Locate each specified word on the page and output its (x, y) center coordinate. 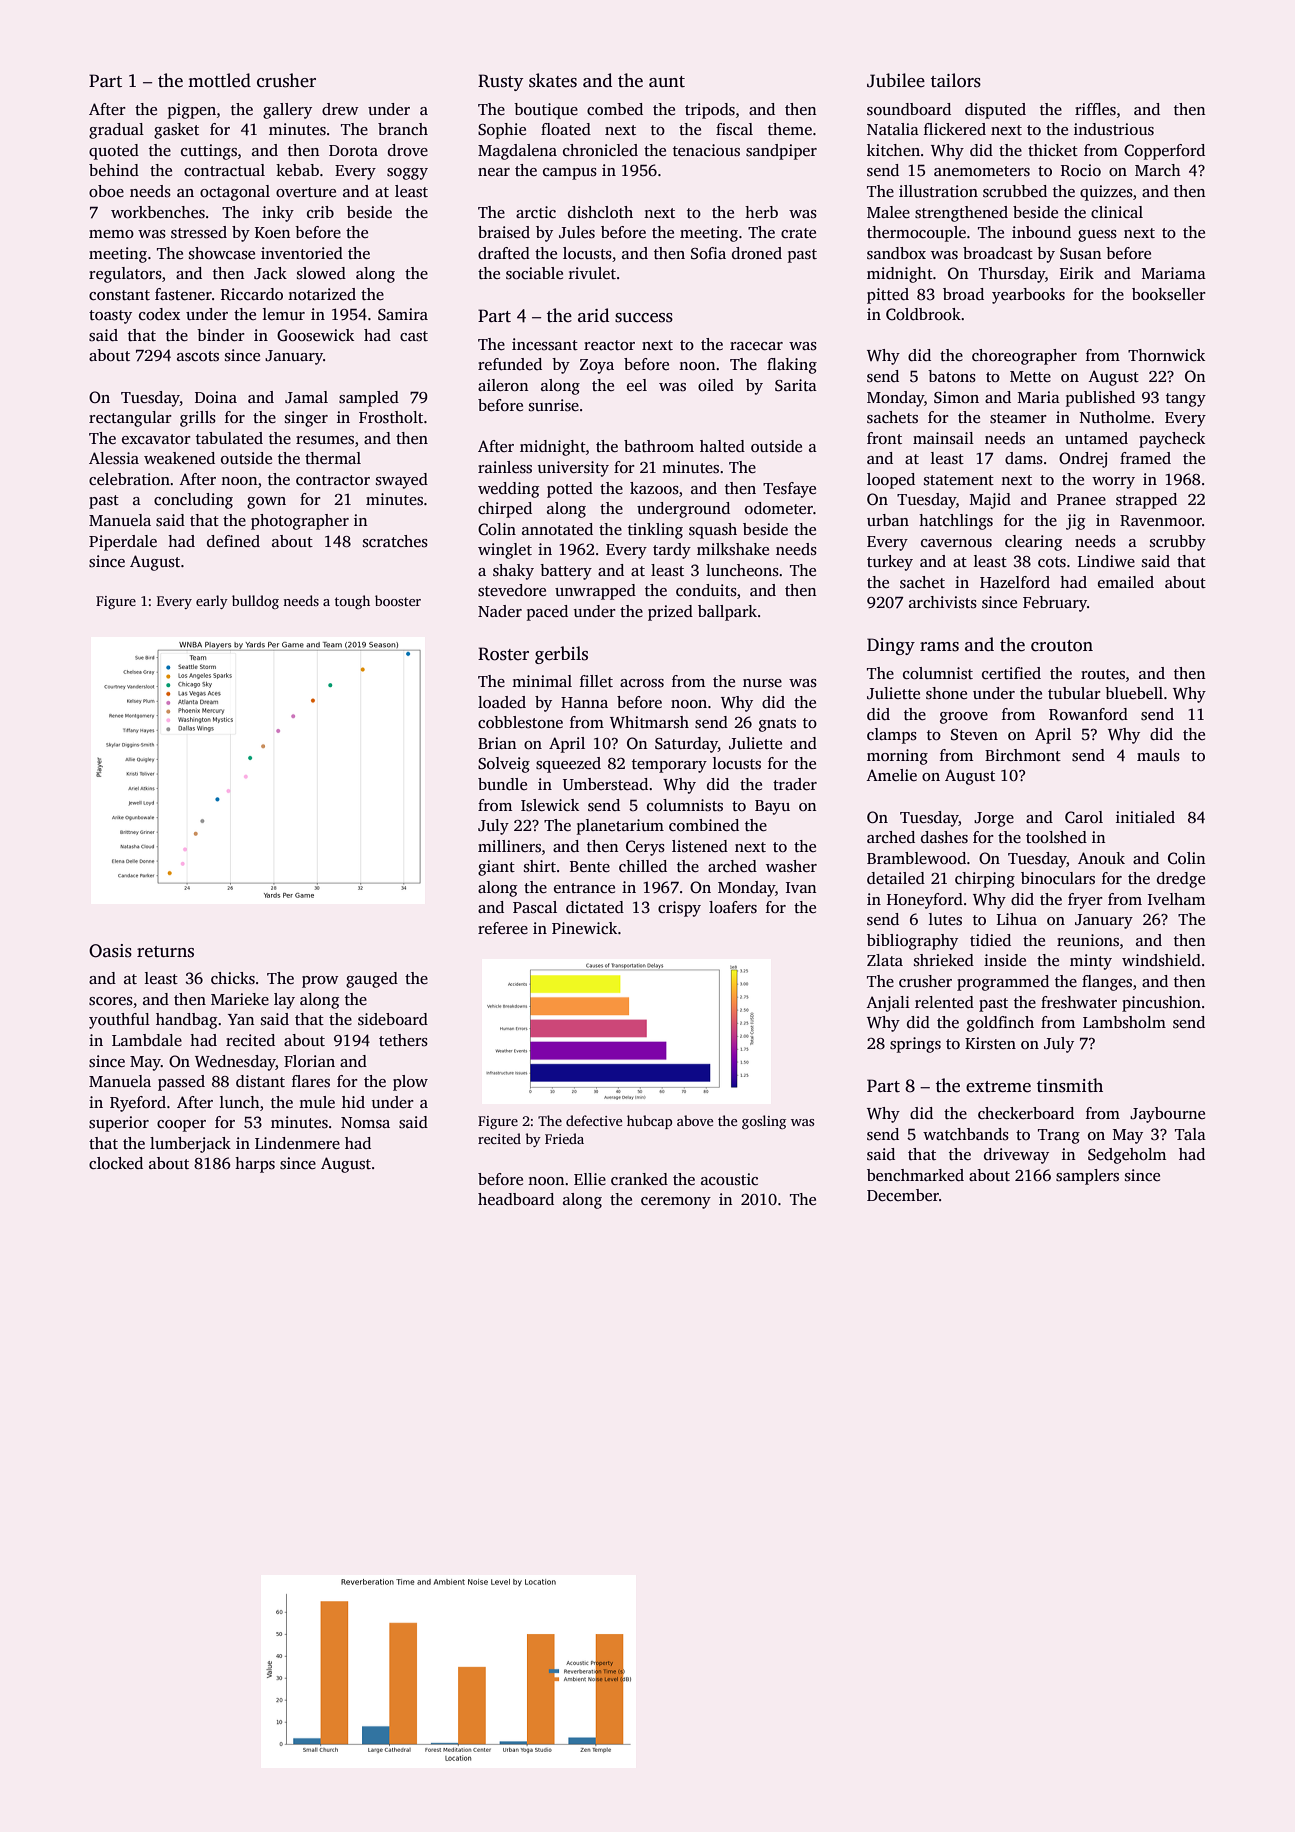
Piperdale (123, 543)
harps (255, 1165)
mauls (1158, 755)
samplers (1087, 1177)
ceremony (676, 1203)
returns (165, 952)
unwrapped (595, 592)
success (644, 318)
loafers (733, 907)
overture (306, 192)
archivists (943, 602)
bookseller (1169, 294)
